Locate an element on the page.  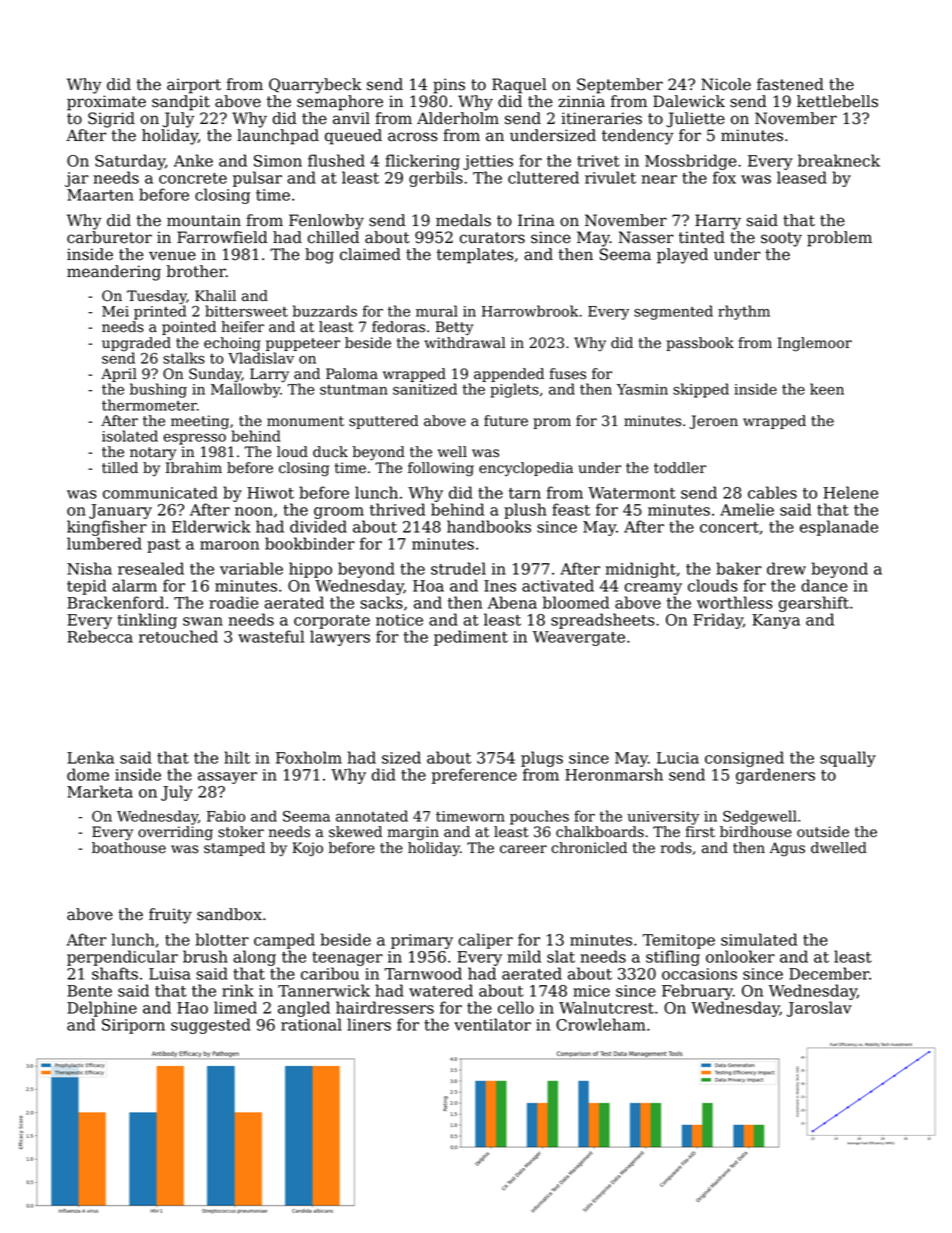
meandering is located at coordinates (114, 273).
